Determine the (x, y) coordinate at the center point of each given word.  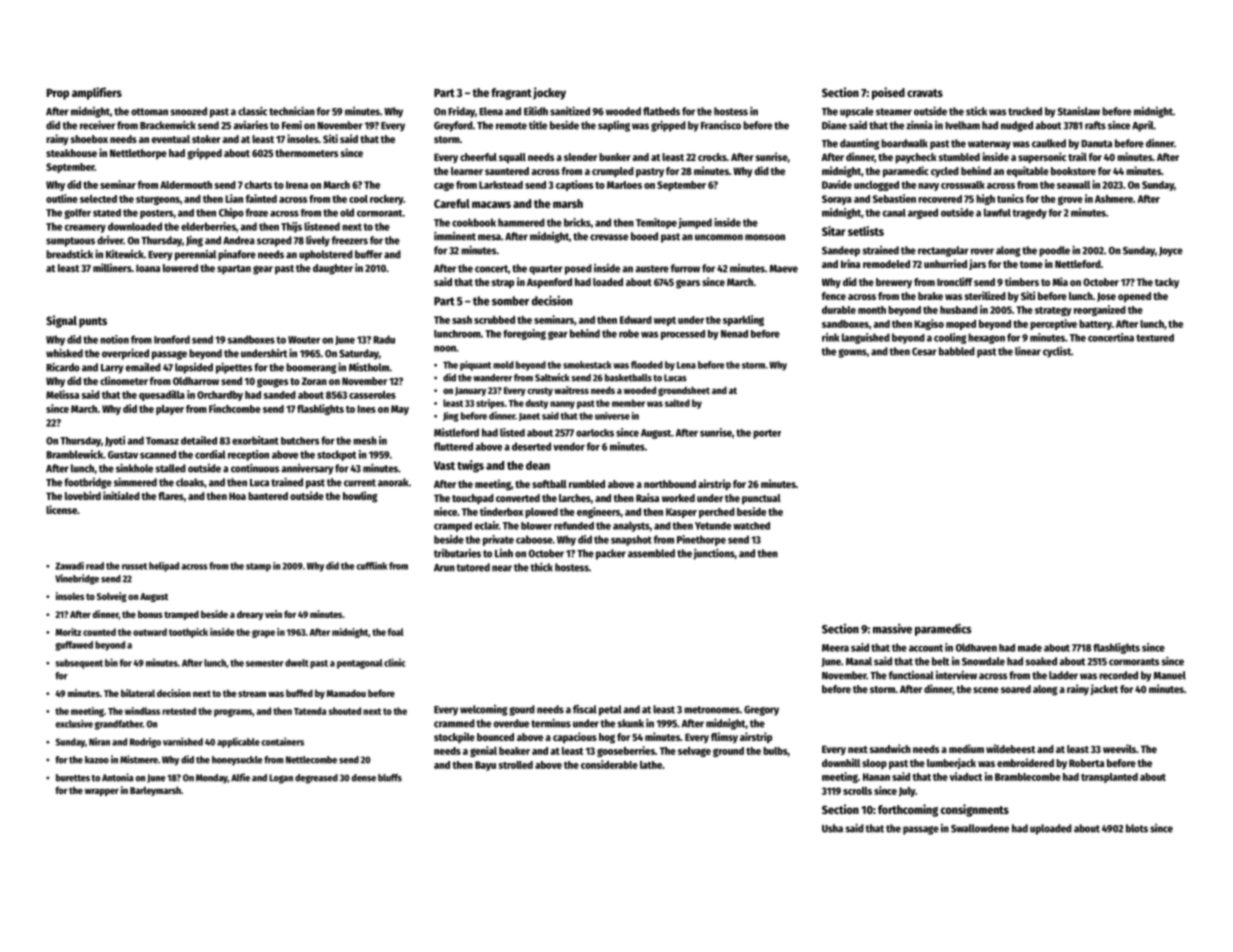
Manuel (1170, 675)
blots (1137, 828)
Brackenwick (168, 125)
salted (677, 403)
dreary (250, 615)
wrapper (102, 792)
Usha (832, 828)
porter (767, 434)
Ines (366, 409)
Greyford (453, 126)
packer (611, 554)
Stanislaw (1079, 111)
